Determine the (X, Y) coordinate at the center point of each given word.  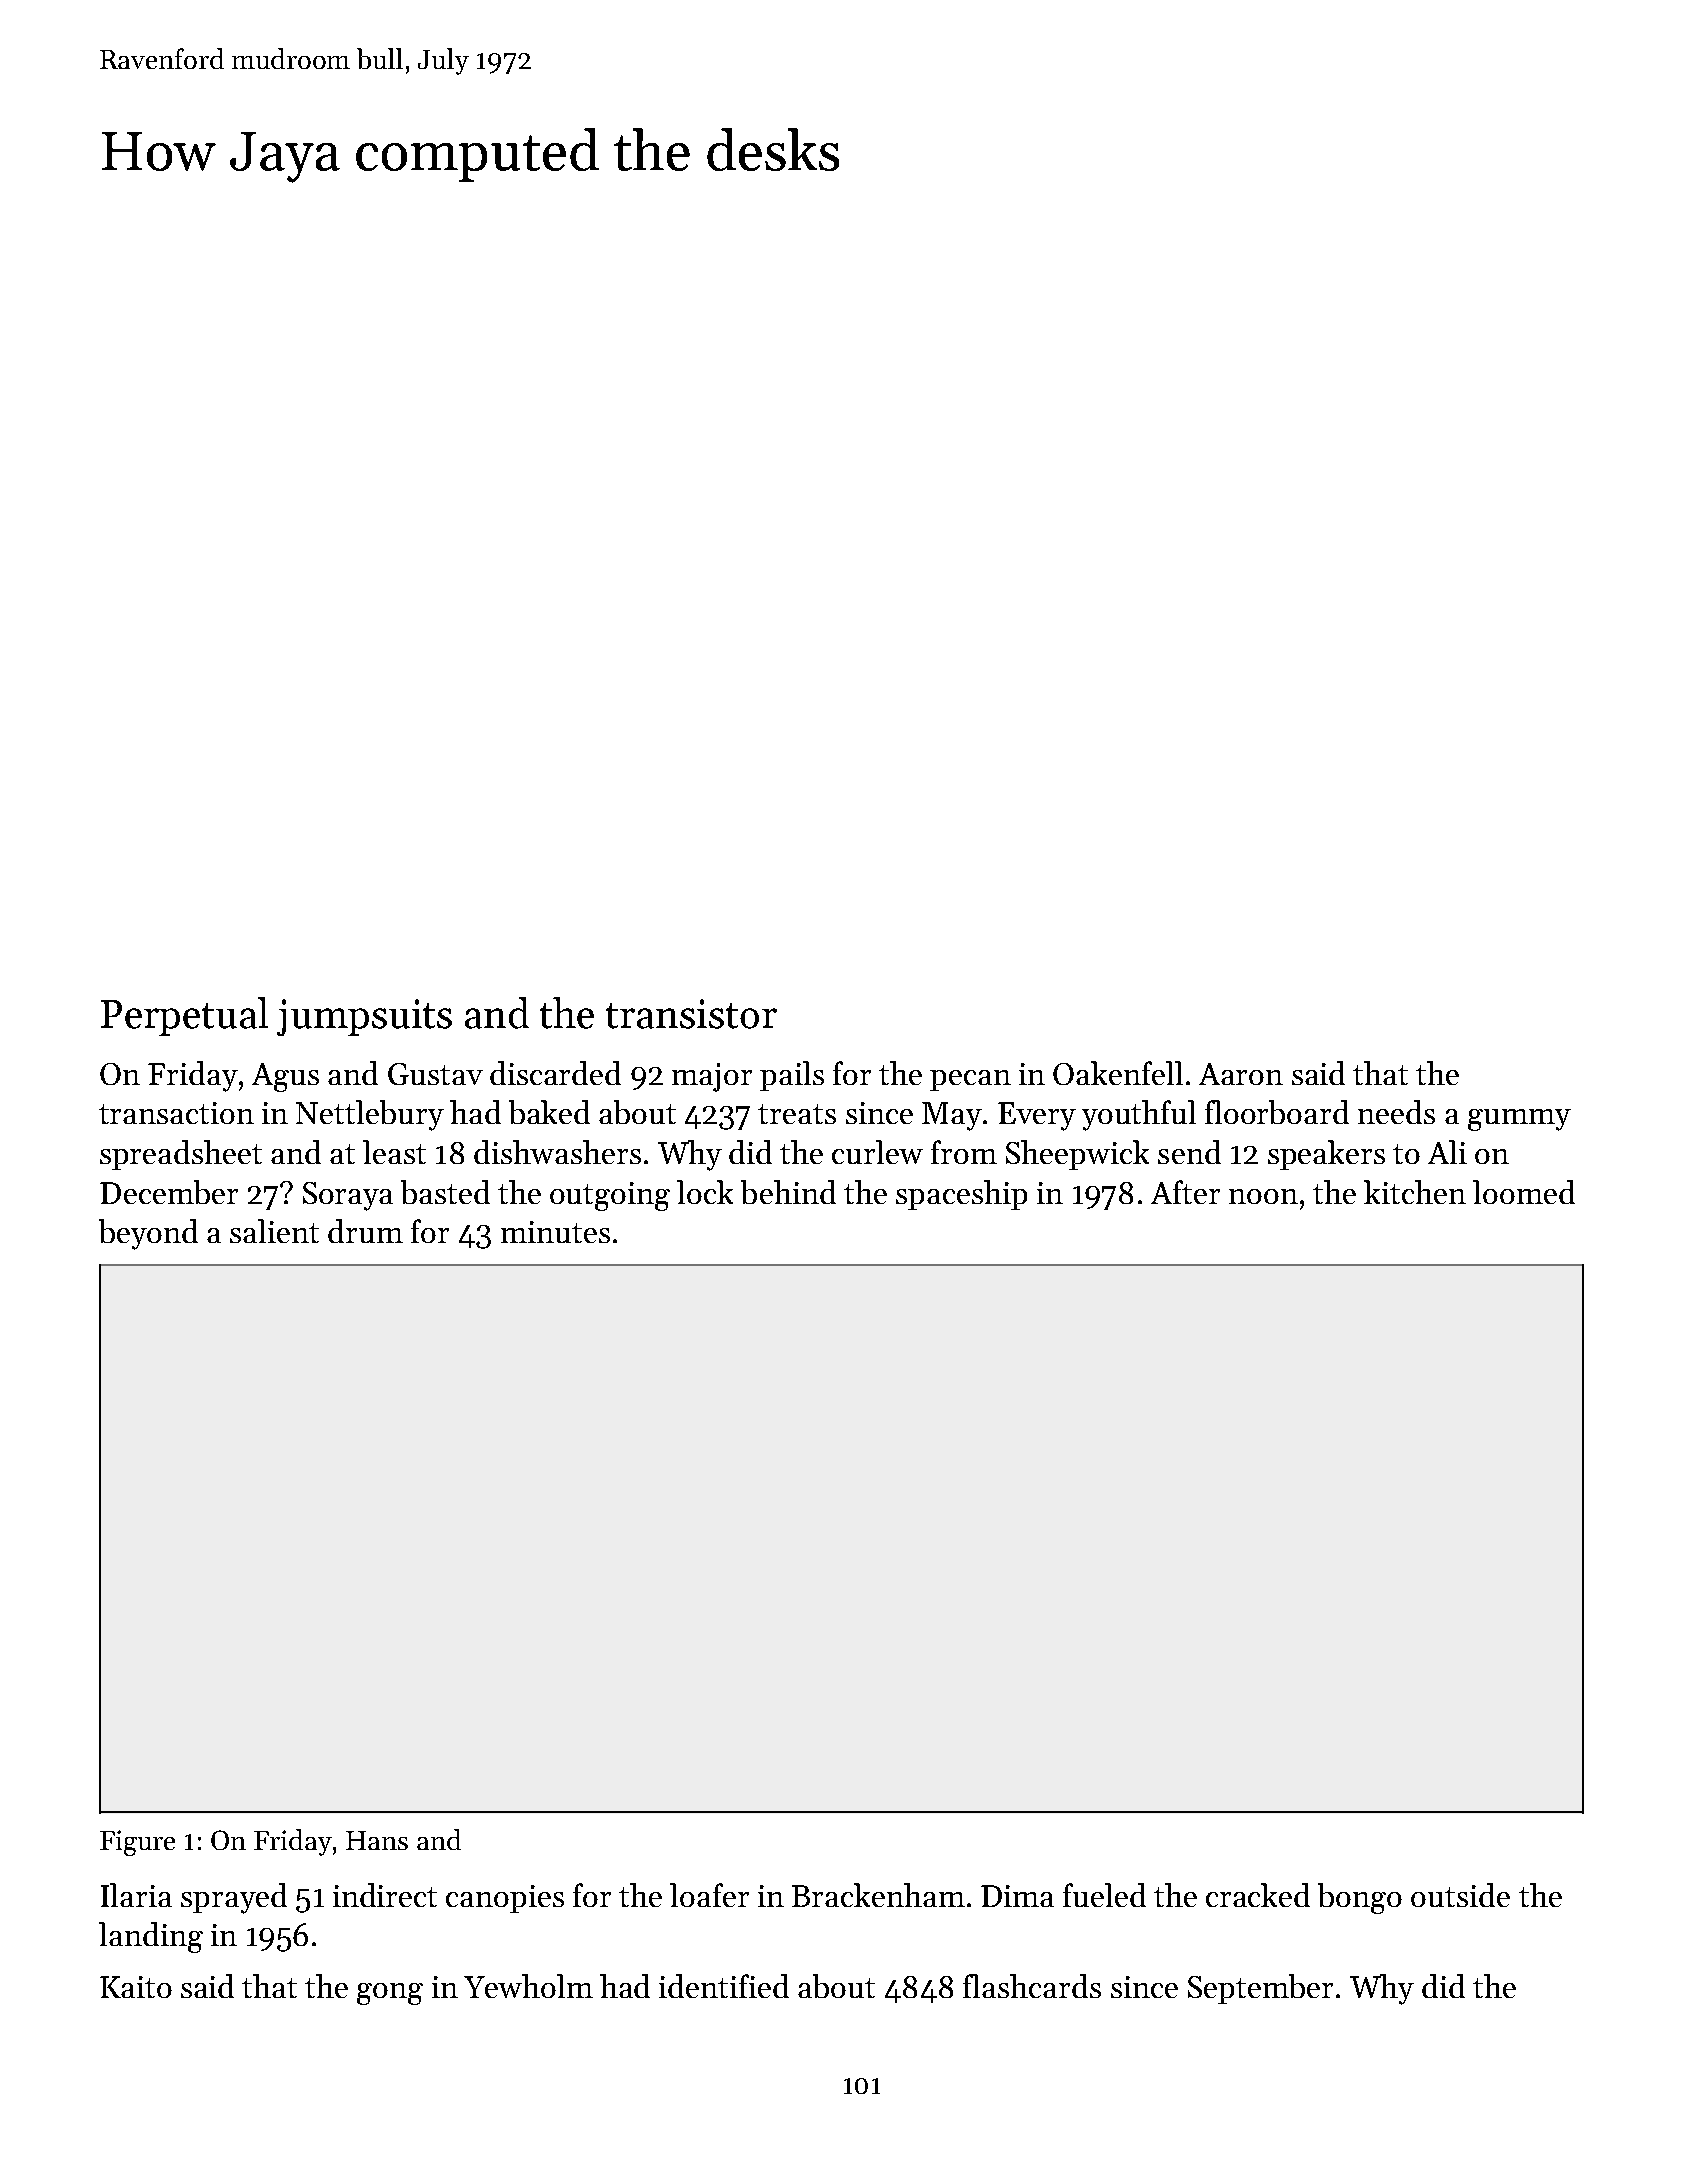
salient (274, 1231)
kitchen (1415, 1192)
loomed (1524, 1192)
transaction (176, 1113)
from (964, 1152)
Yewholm (528, 1986)
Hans (377, 1840)
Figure (137, 1843)
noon (1263, 1196)
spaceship (961, 1195)
